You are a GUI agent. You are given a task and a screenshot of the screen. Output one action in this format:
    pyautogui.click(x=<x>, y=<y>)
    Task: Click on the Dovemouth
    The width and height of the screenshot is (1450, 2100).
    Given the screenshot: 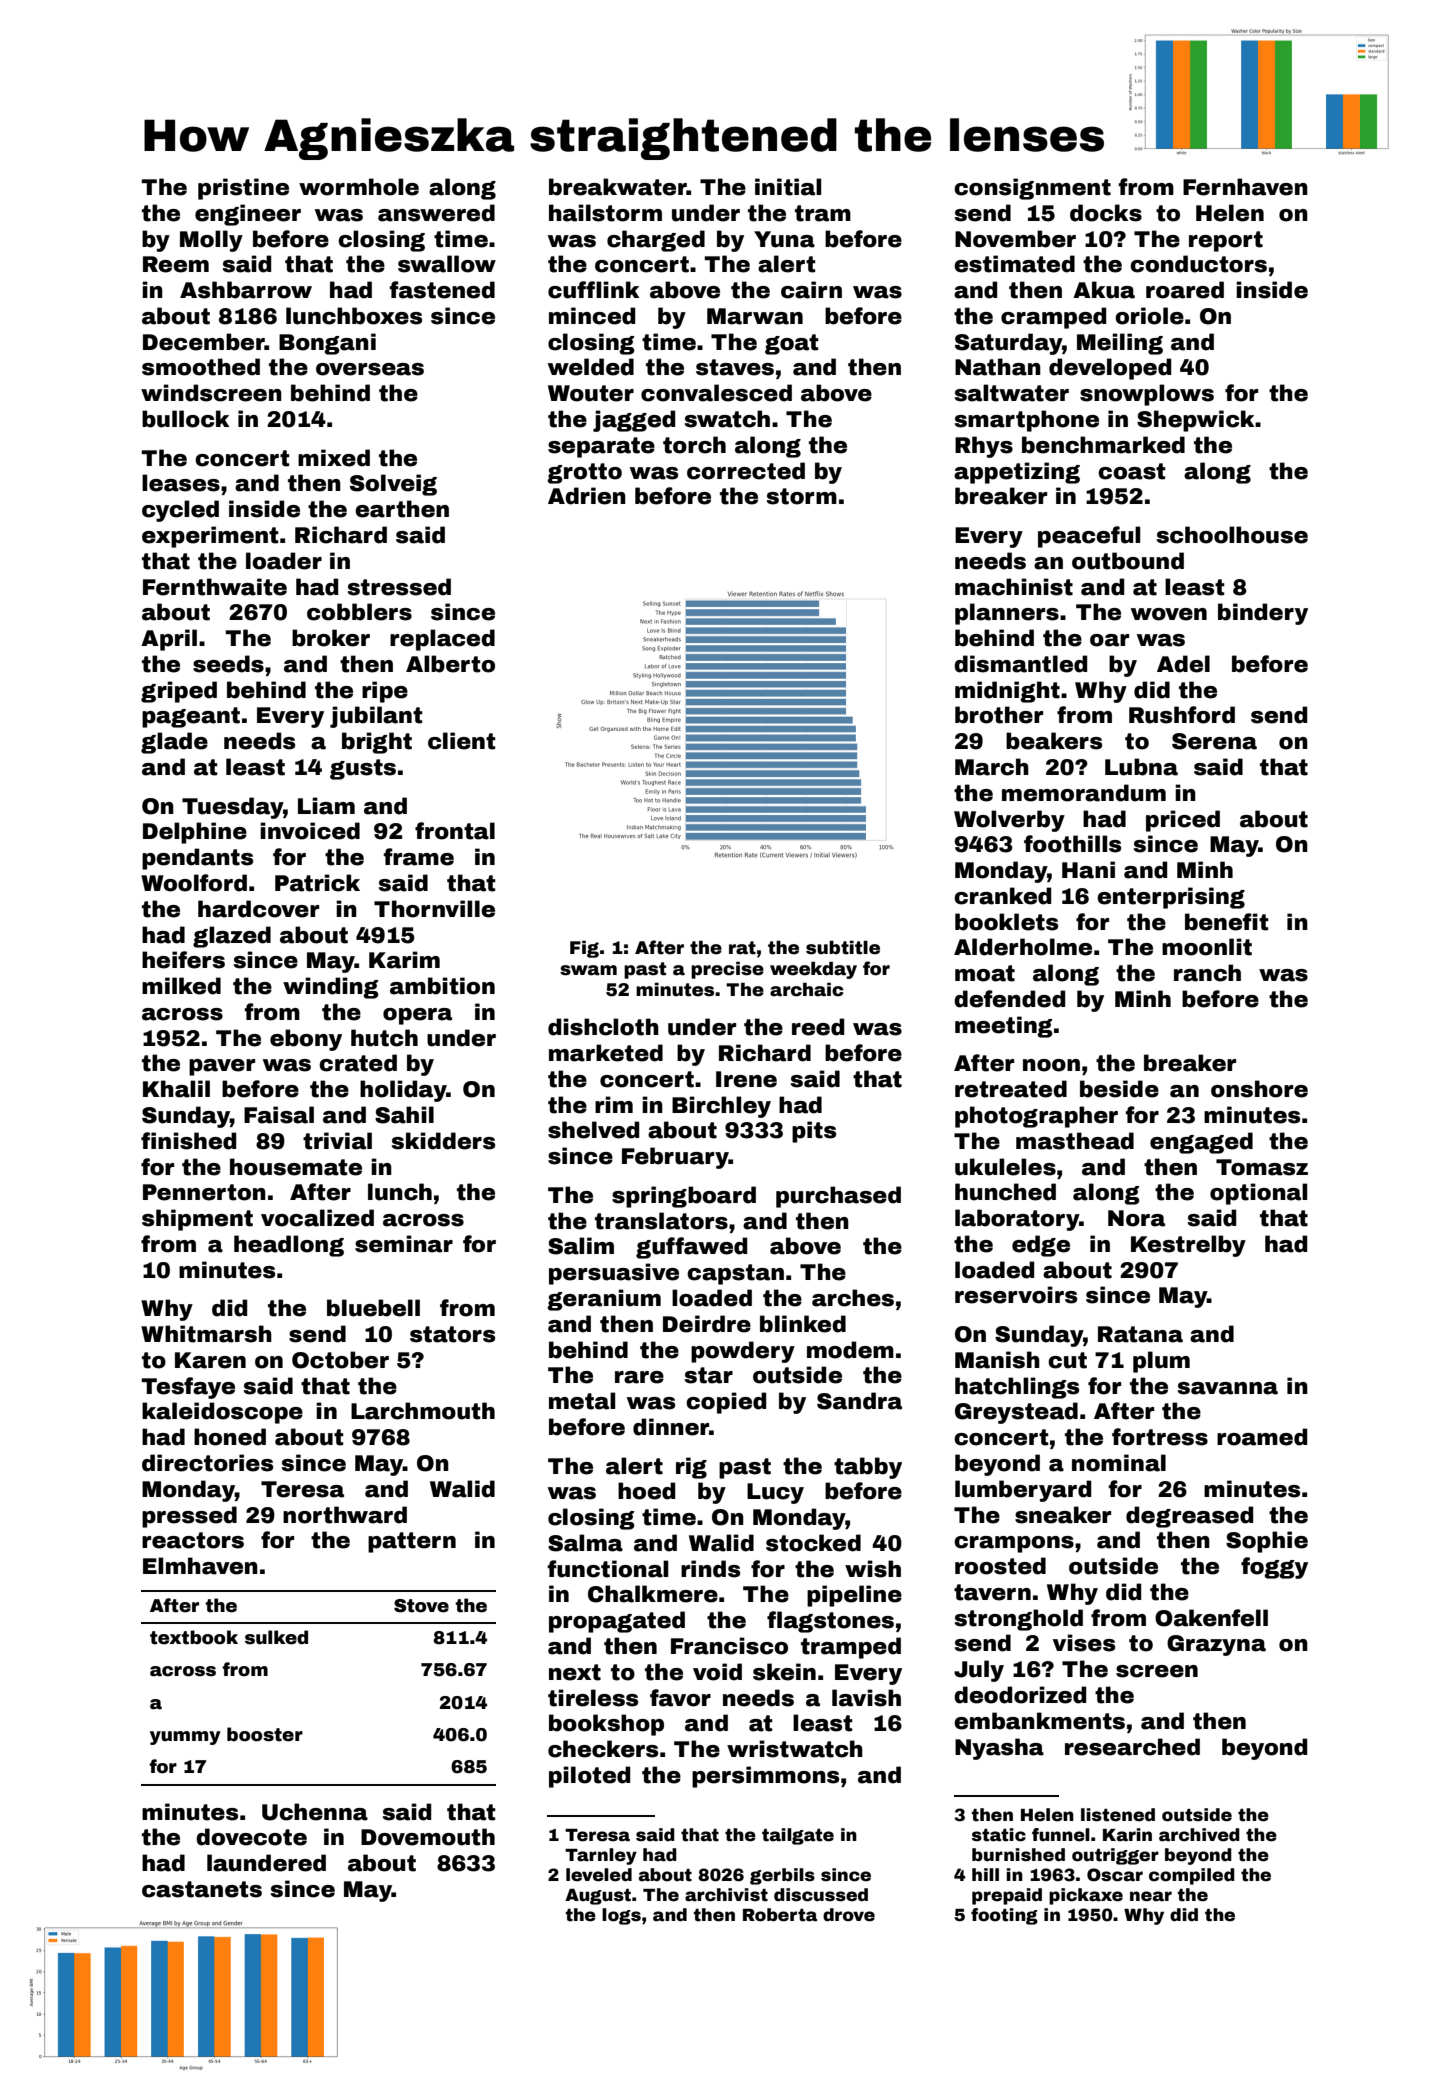 What is the action you would take?
    pyautogui.click(x=428, y=1837)
